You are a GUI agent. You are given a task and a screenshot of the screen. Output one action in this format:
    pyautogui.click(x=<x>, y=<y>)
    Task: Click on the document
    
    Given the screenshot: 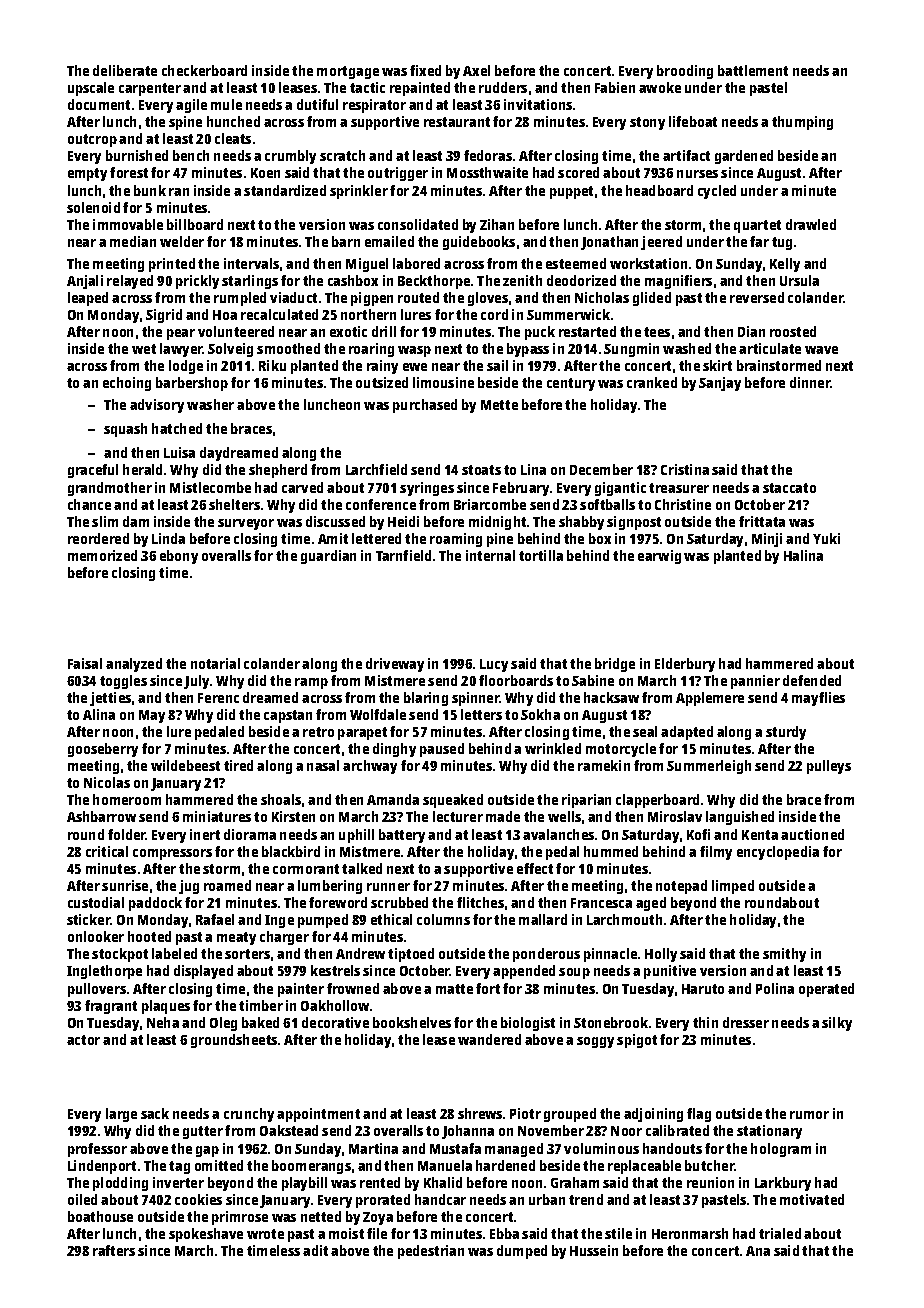 What is the action you would take?
    pyautogui.click(x=99, y=104)
